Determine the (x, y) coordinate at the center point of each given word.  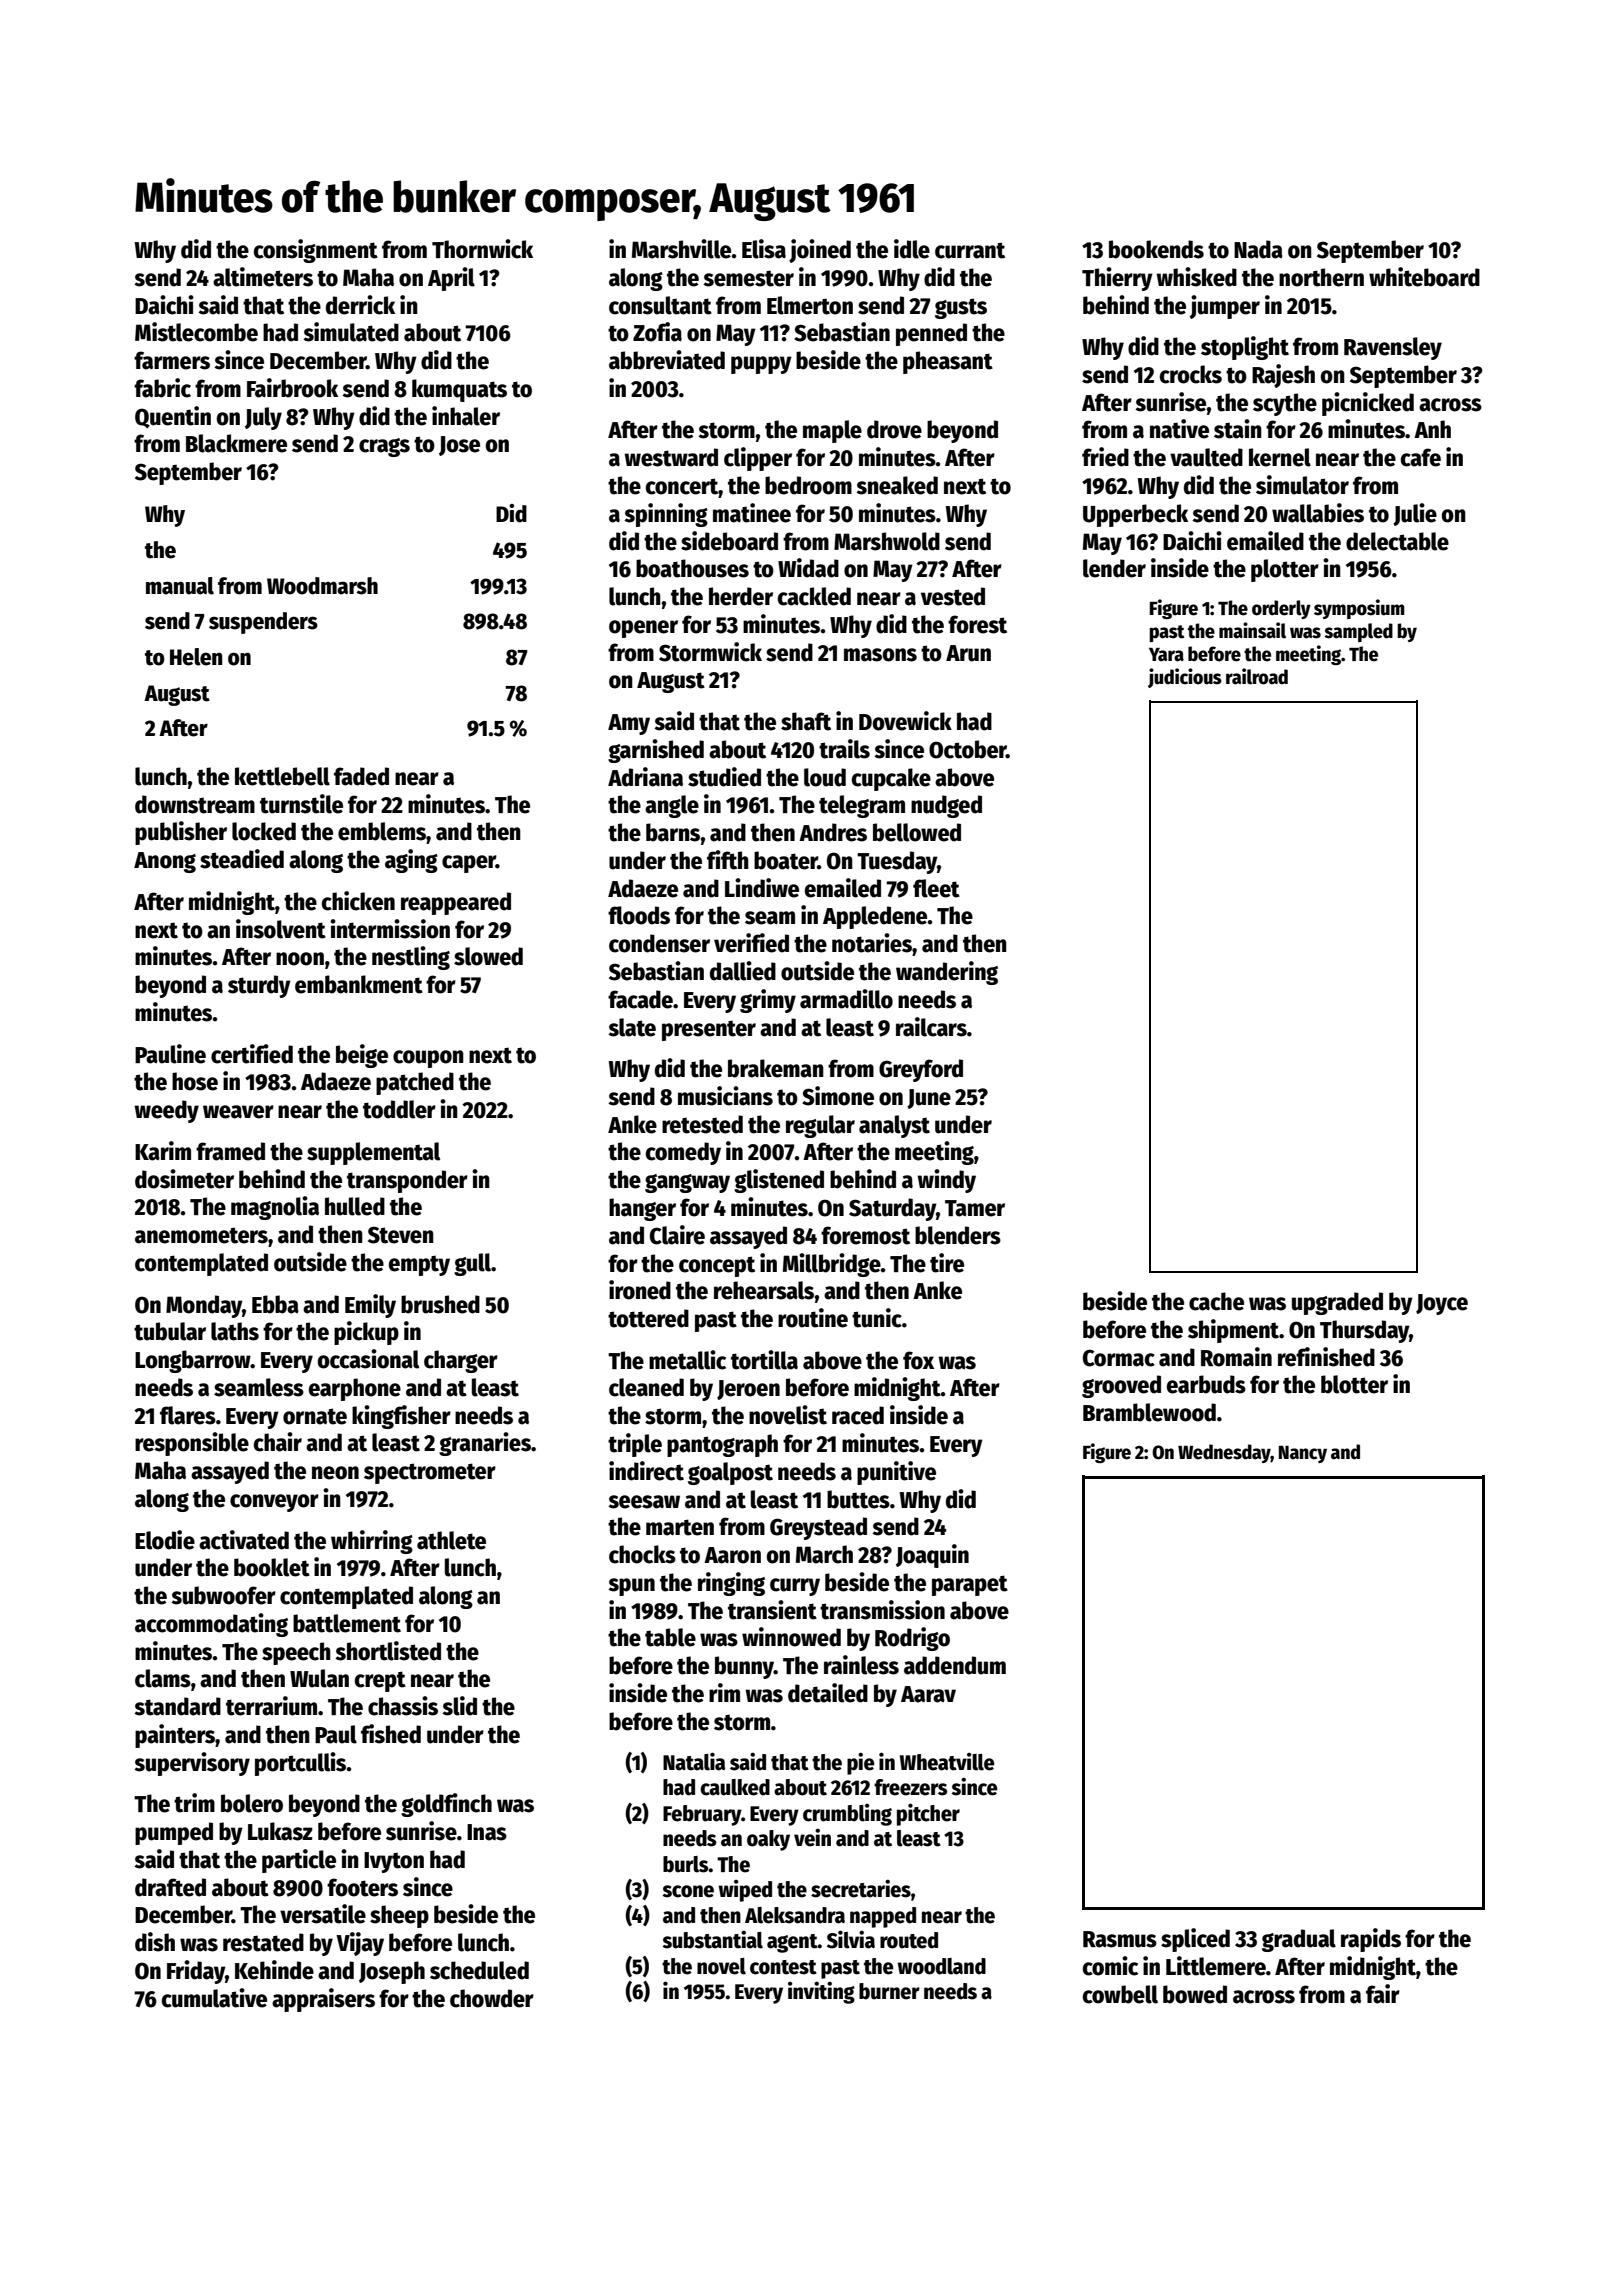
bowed (1195, 1994)
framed (230, 1151)
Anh (1432, 429)
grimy (768, 1001)
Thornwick (482, 249)
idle (912, 249)
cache (1216, 1301)
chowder (492, 1998)
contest (783, 1967)
